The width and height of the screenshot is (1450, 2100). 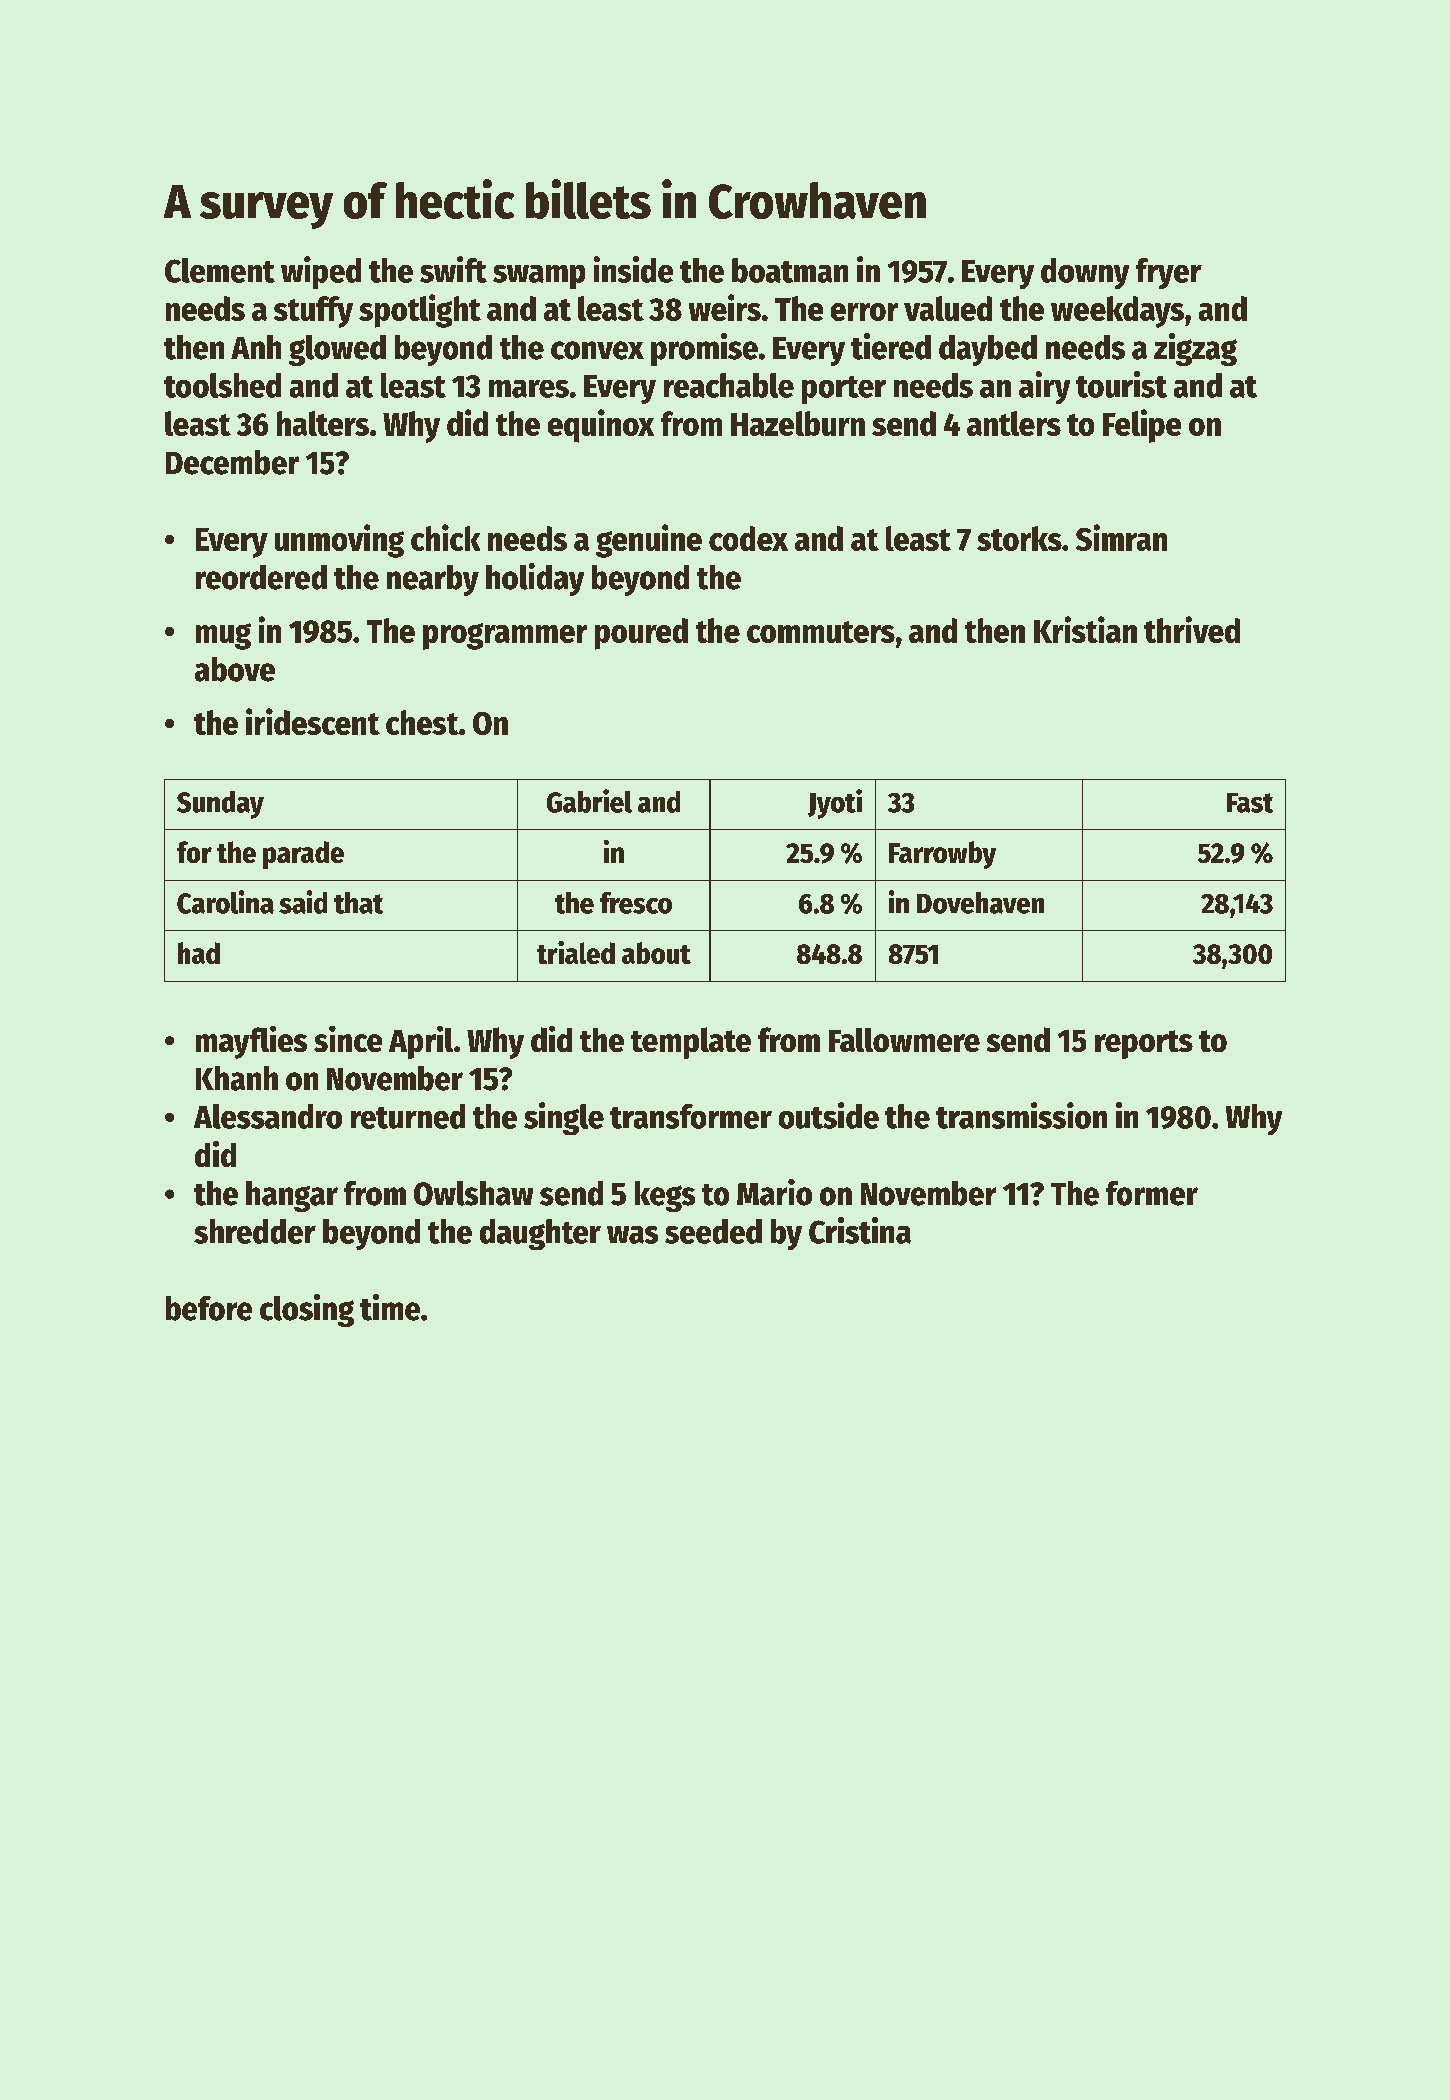 I want to click on commuters, so click(x=821, y=632).
